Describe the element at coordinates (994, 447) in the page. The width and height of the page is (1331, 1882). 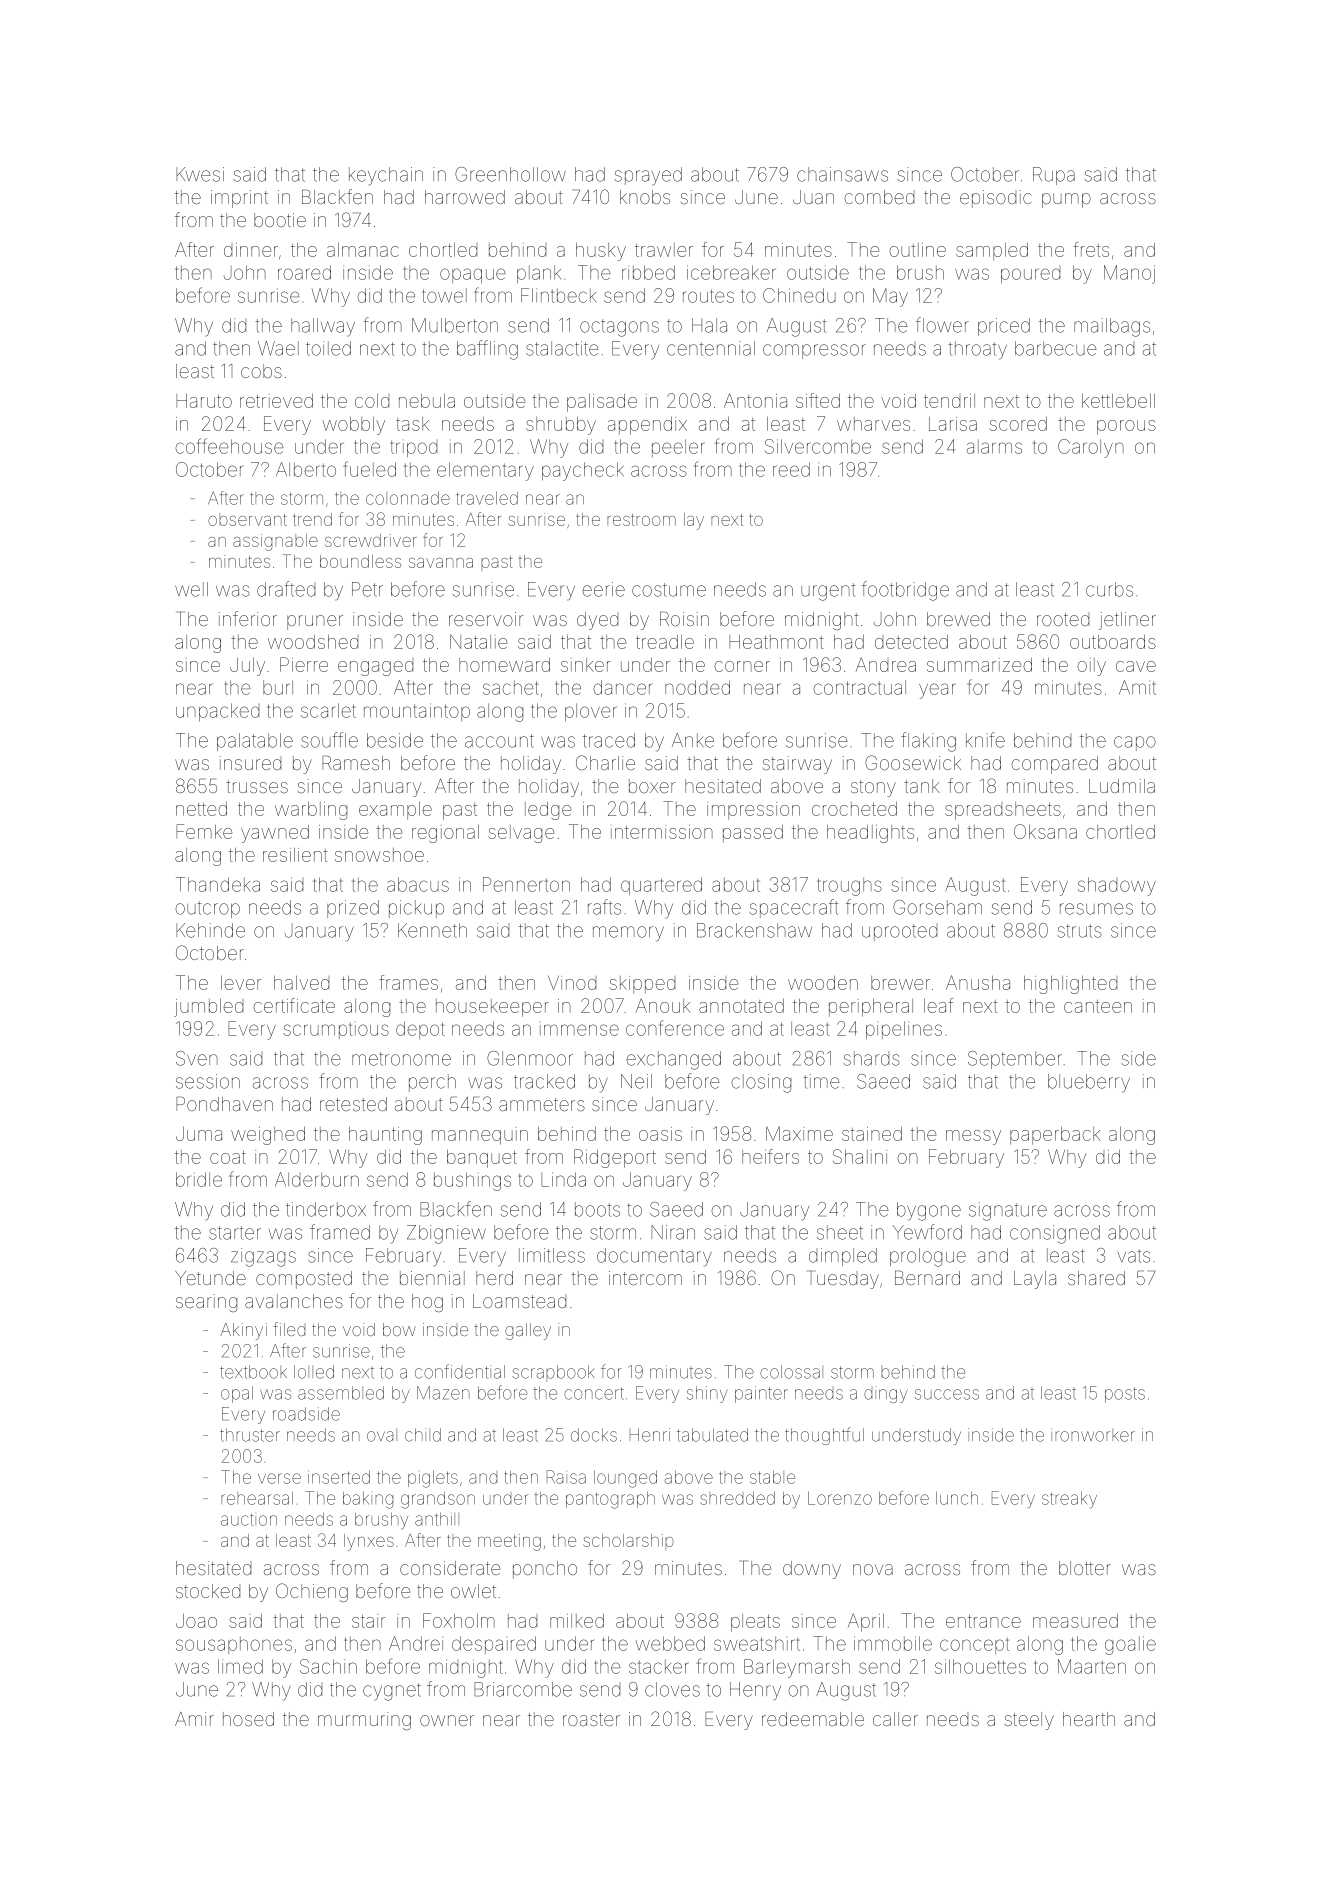
I see `alarms` at that location.
